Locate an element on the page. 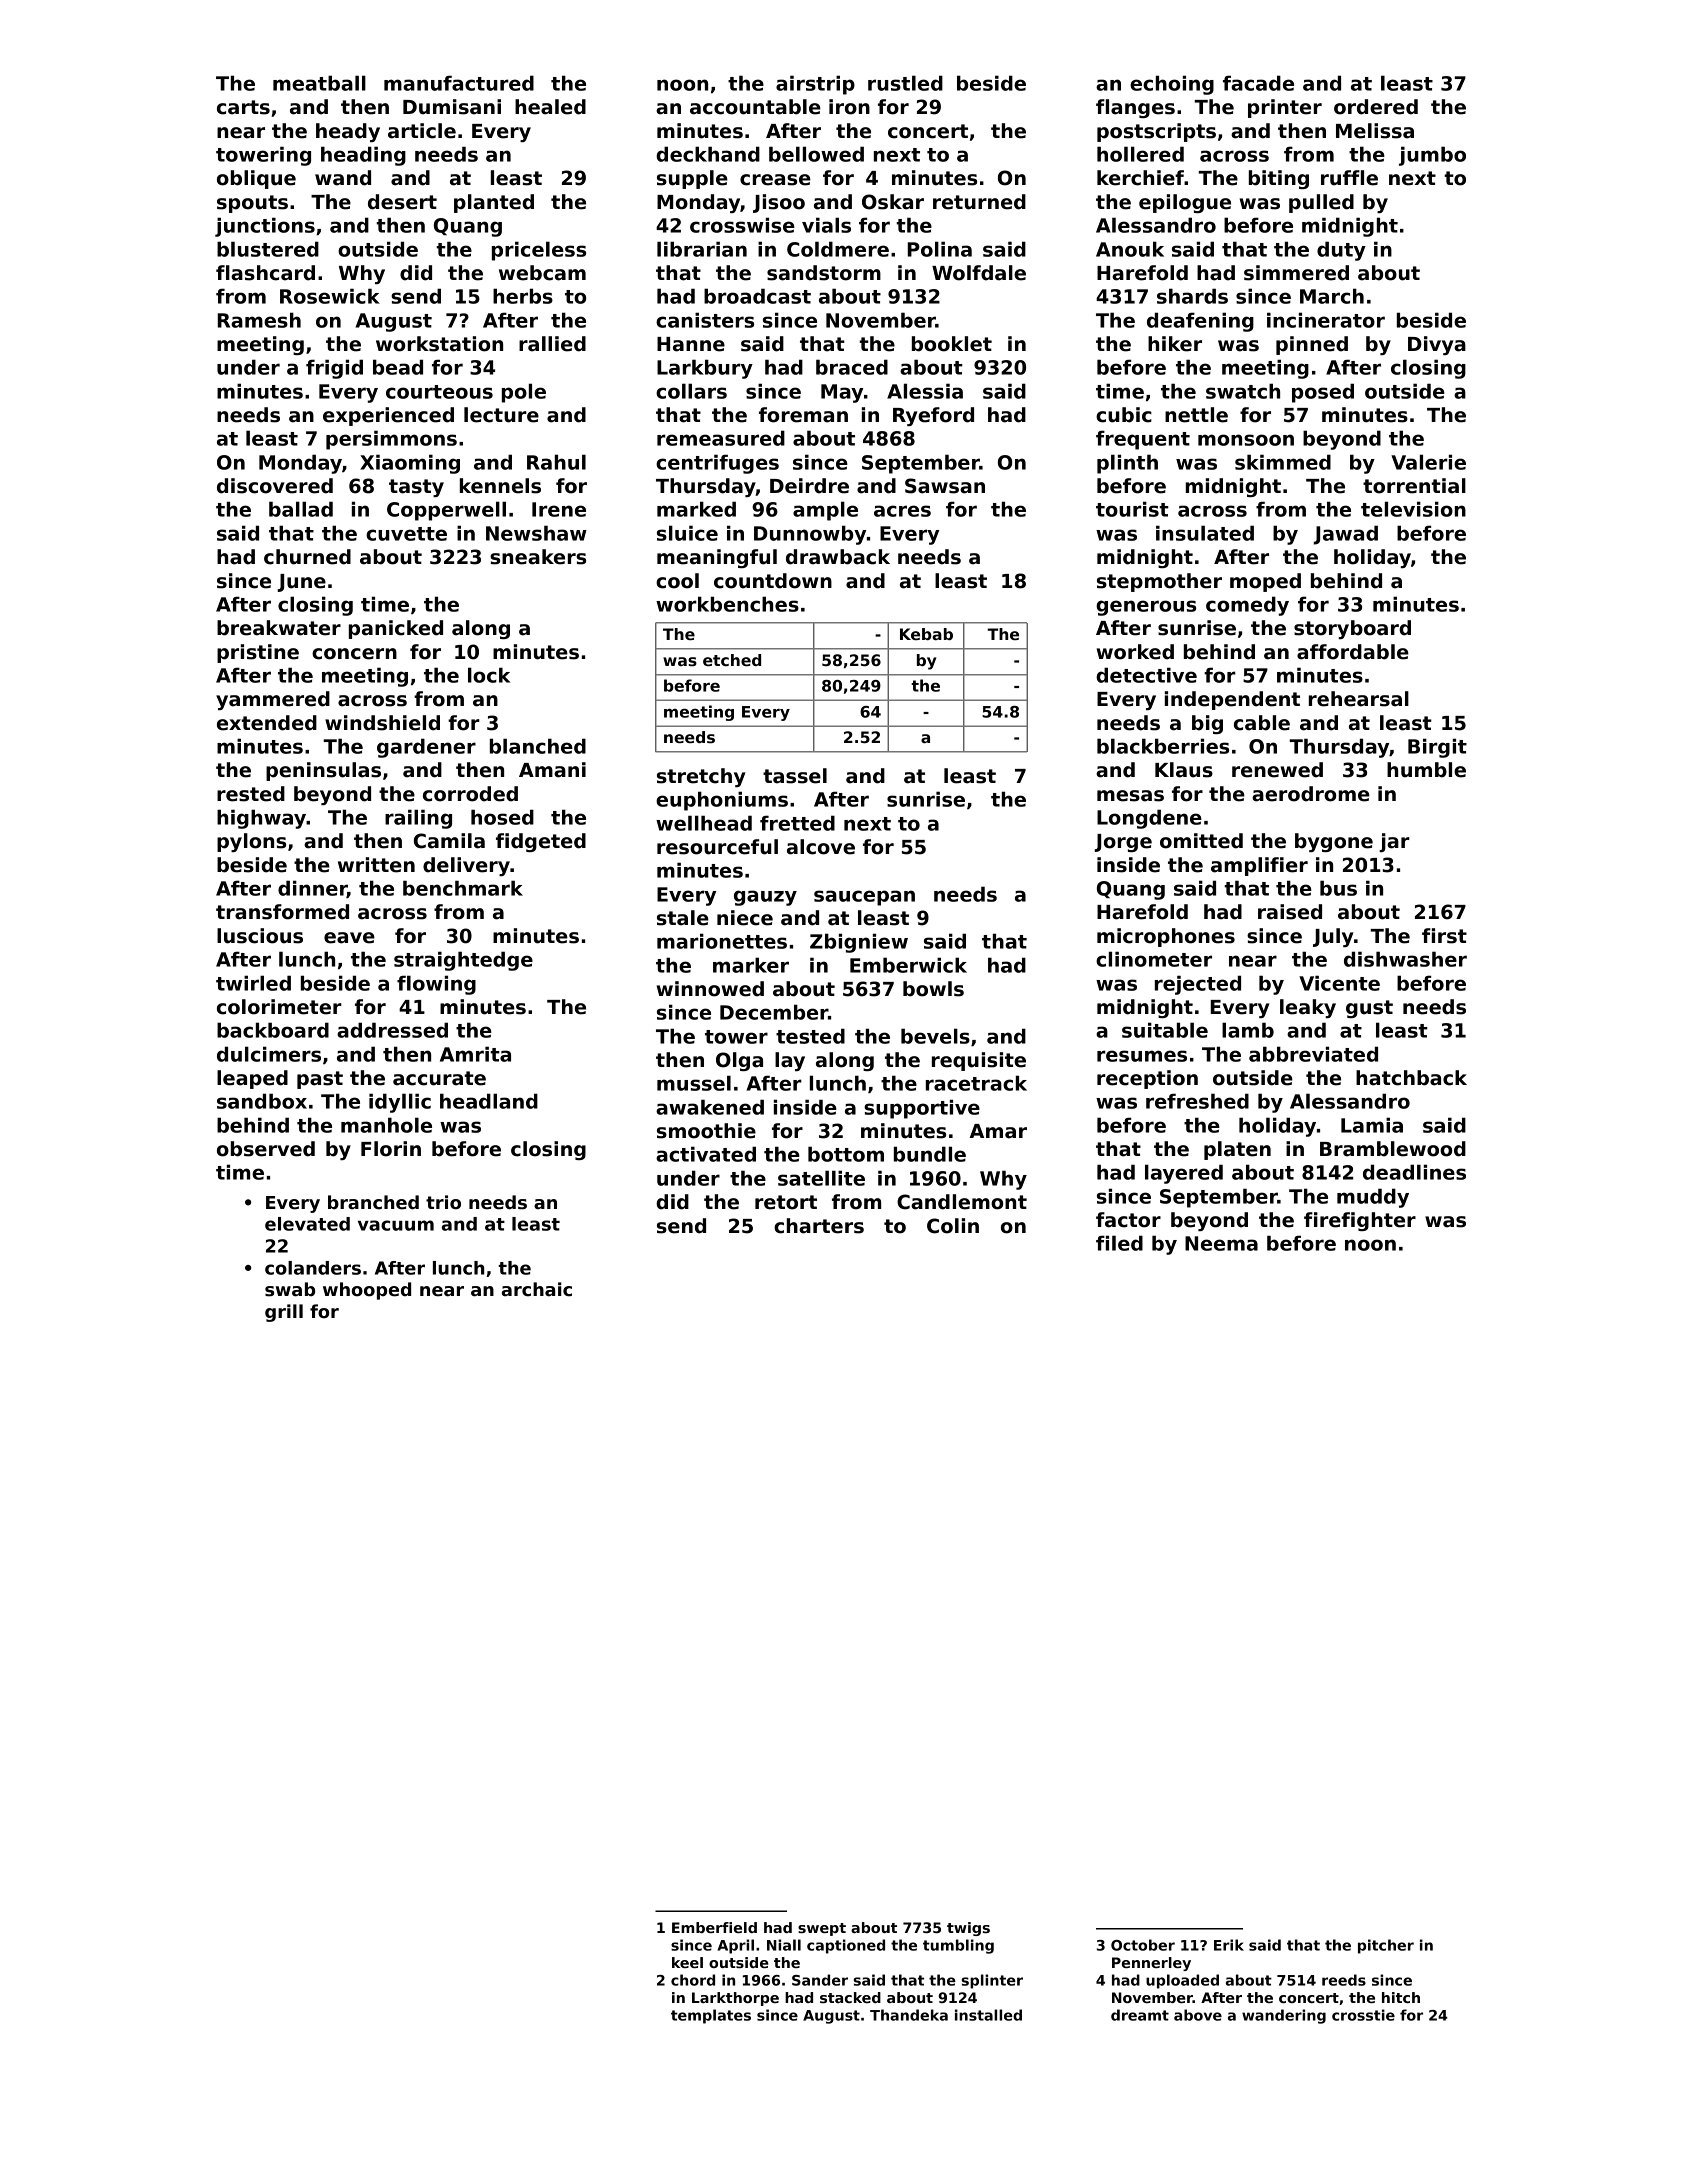 This page has height=2178, width=1683. Oskar is located at coordinates (893, 202).
